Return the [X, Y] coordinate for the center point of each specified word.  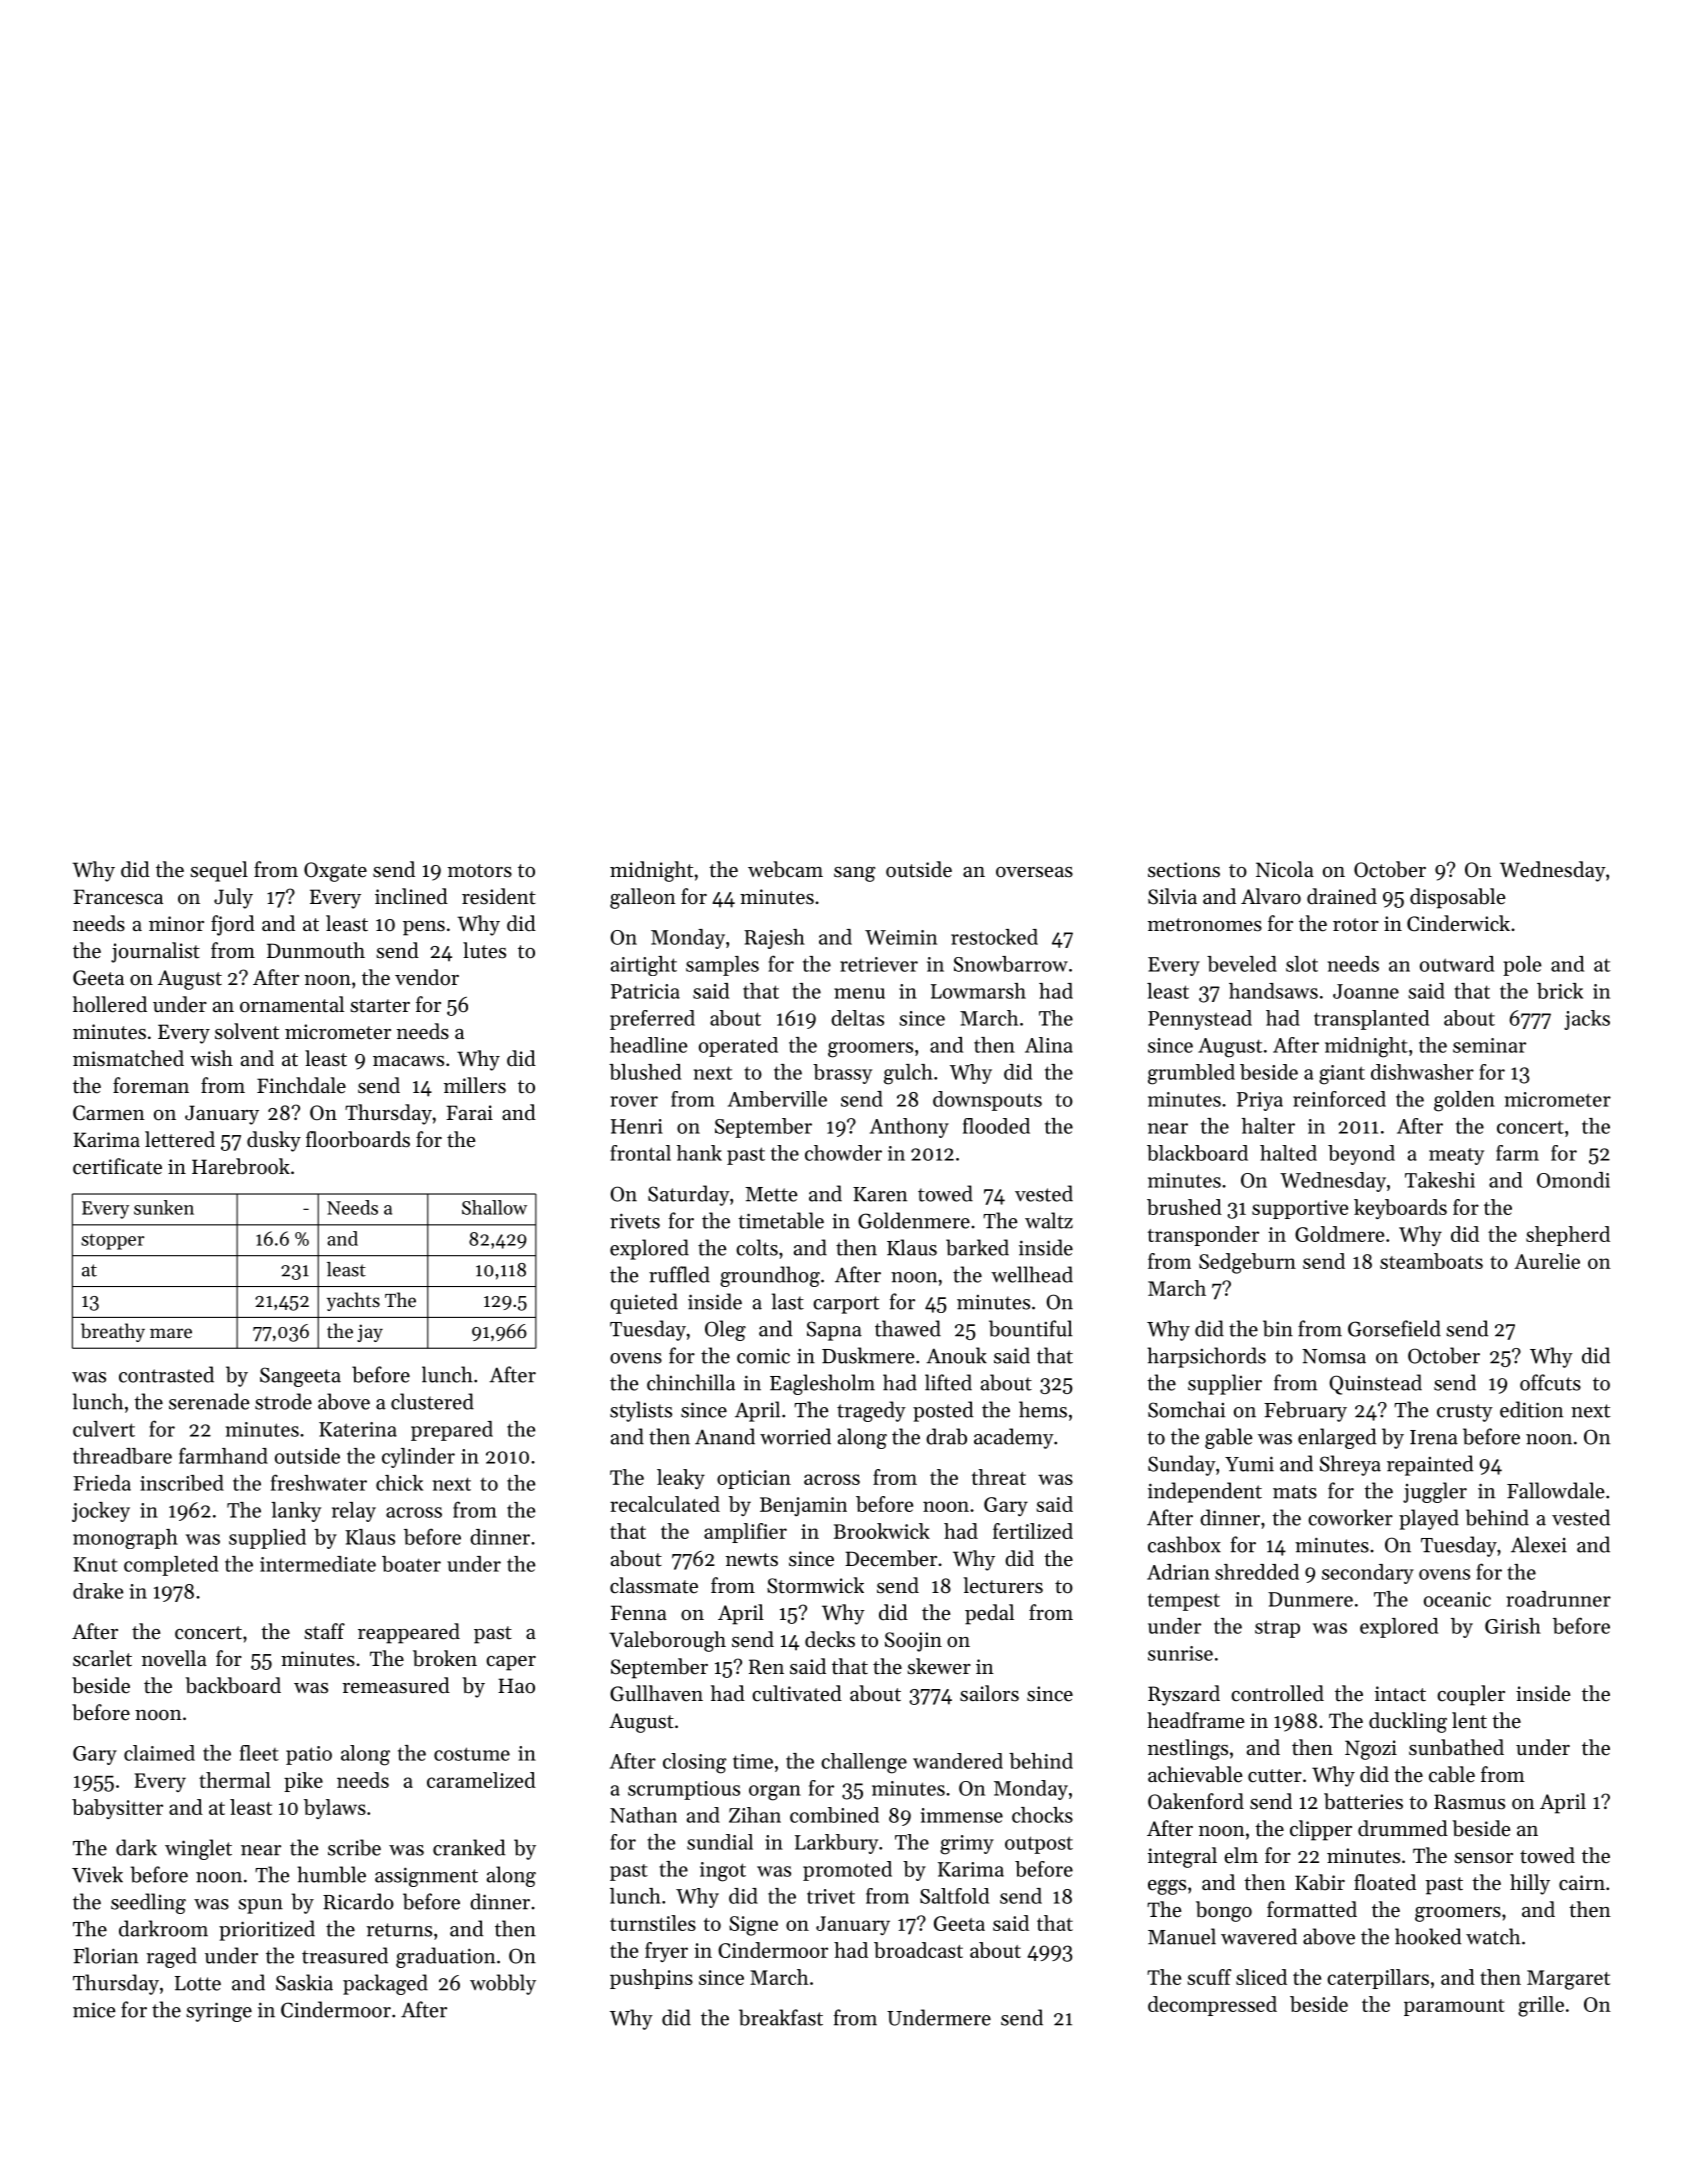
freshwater [319, 1482]
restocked [994, 937]
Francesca [118, 897]
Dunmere [1310, 1599]
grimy [967, 1845]
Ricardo [358, 1901]
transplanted [1371, 1020]
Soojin [913, 1642]
